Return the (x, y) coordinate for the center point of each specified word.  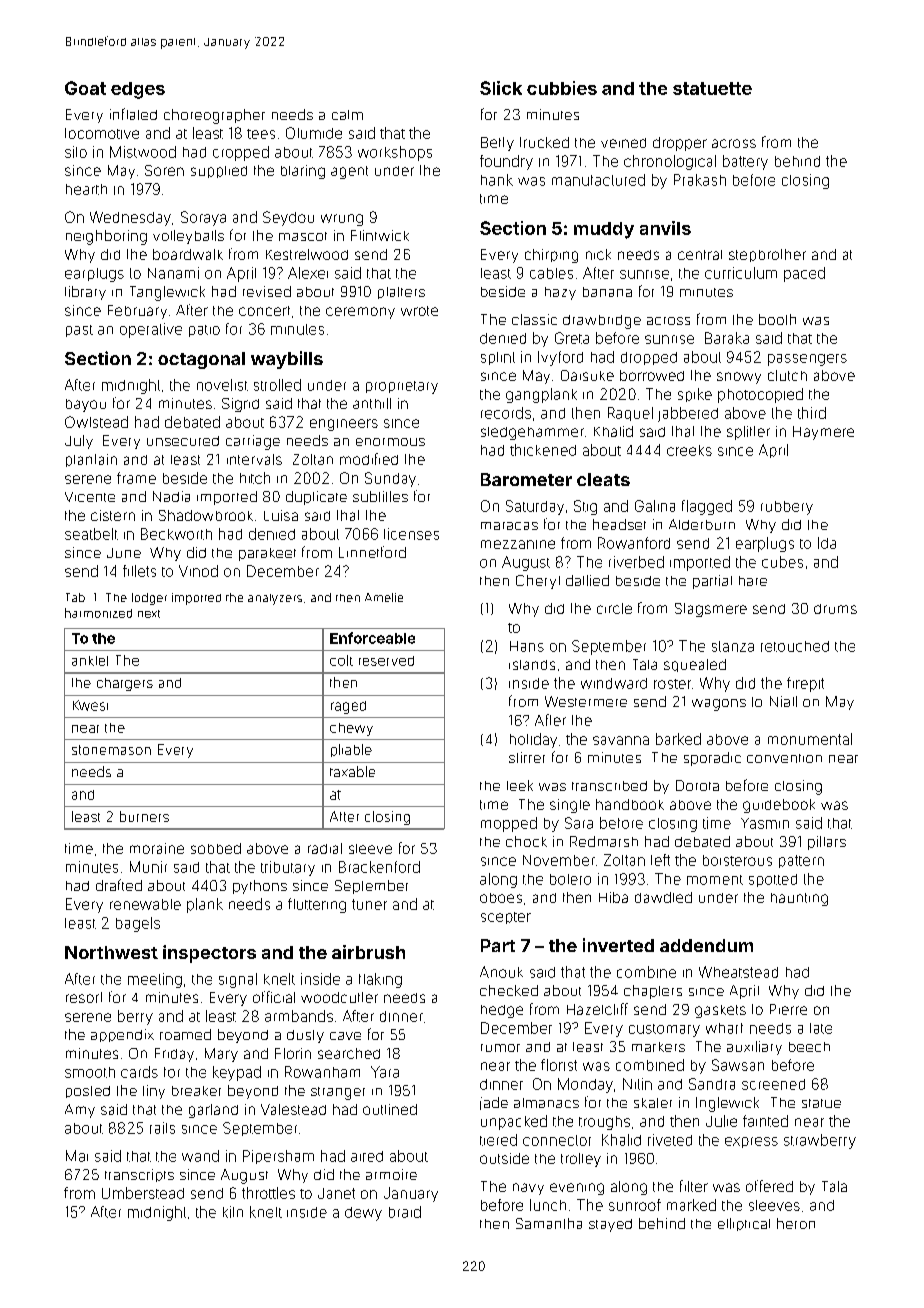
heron (796, 1223)
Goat (85, 88)
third (812, 413)
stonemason (111, 750)
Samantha (549, 1223)
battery (745, 162)
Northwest (111, 952)
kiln (233, 1212)
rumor (500, 1048)
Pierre (788, 1009)
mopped (509, 824)
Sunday (390, 479)
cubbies (562, 88)
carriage (253, 442)
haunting (799, 899)
